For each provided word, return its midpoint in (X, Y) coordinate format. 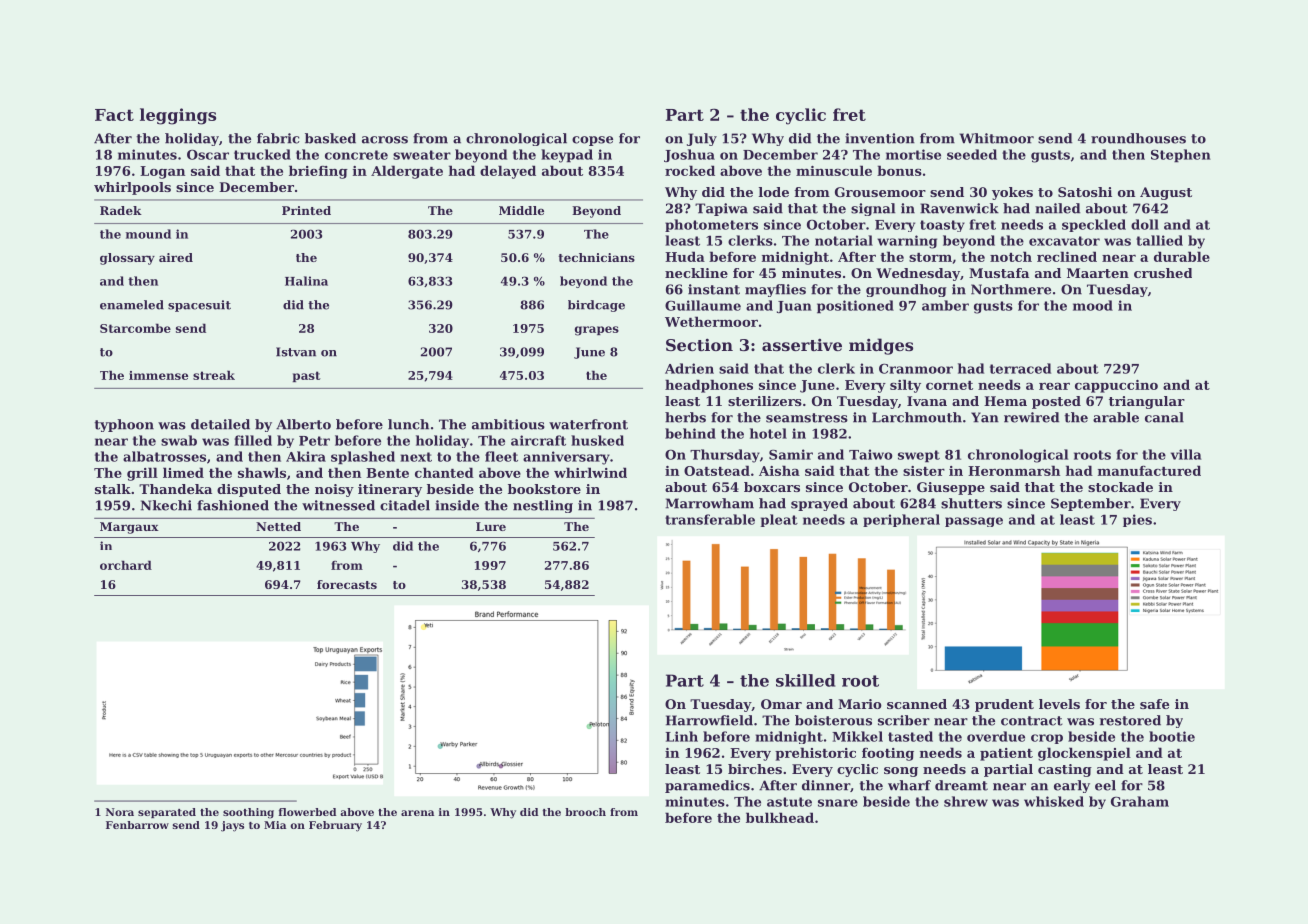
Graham (1140, 801)
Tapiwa (721, 209)
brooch (585, 812)
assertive (802, 344)
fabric (278, 138)
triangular (1147, 402)
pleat (779, 520)
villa (1186, 454)
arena (417, 813)
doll (1145, 224)
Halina (306, 281)
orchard (126, 565)
